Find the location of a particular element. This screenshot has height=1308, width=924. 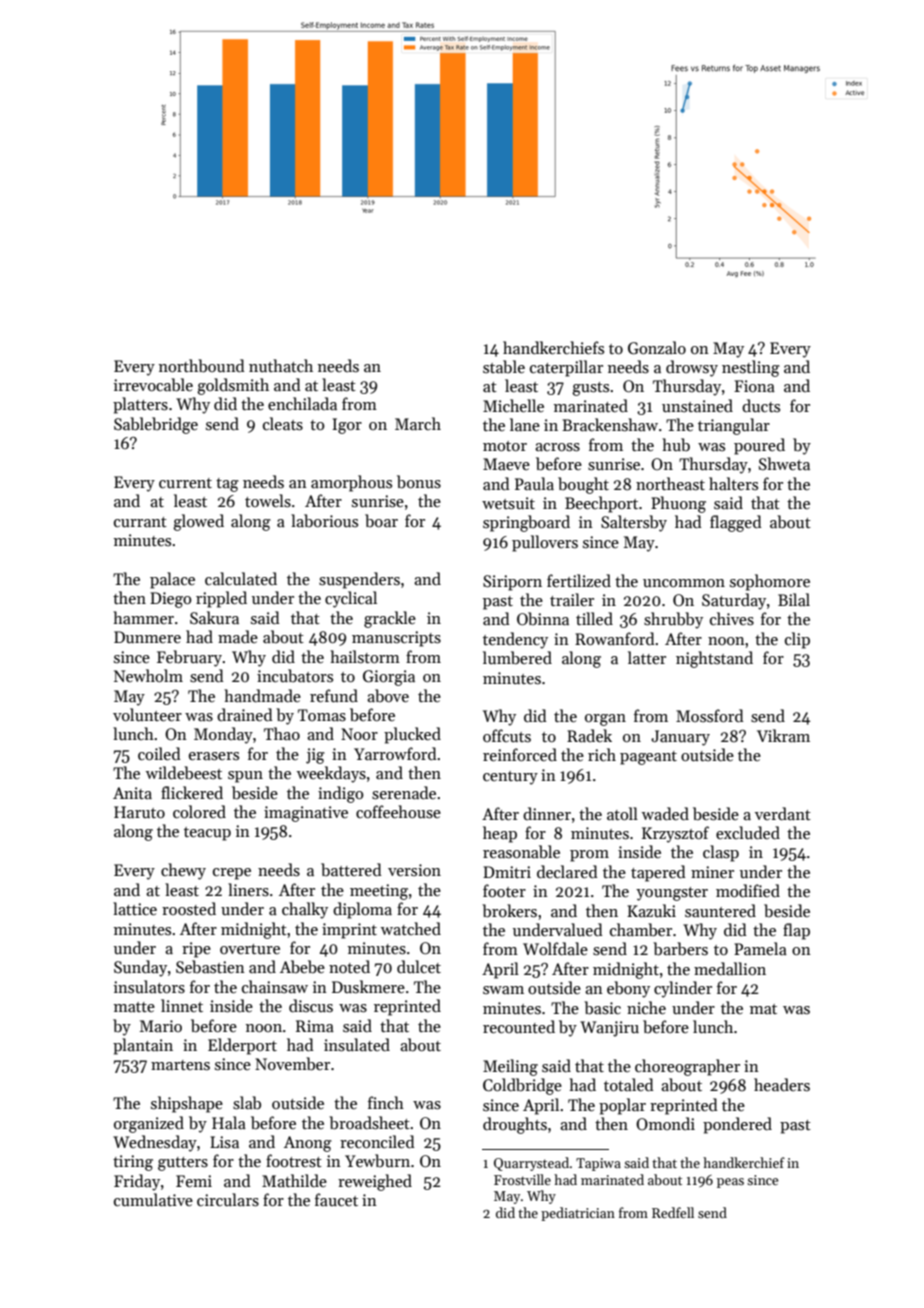

Brackenshaw is located at coordinates (610, 424).
